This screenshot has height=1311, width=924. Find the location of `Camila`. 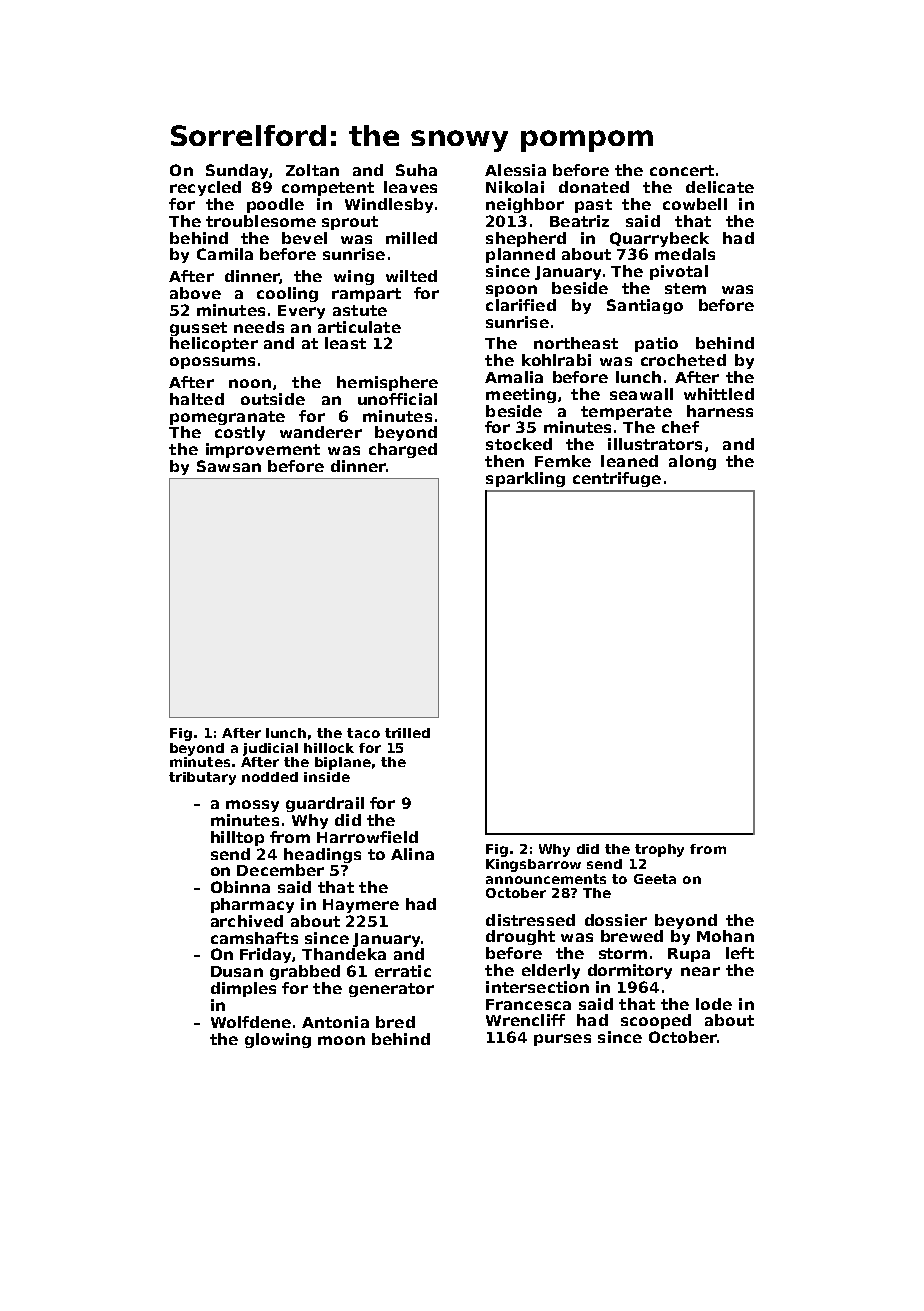

Camila is located at coordinates (225, 254).
